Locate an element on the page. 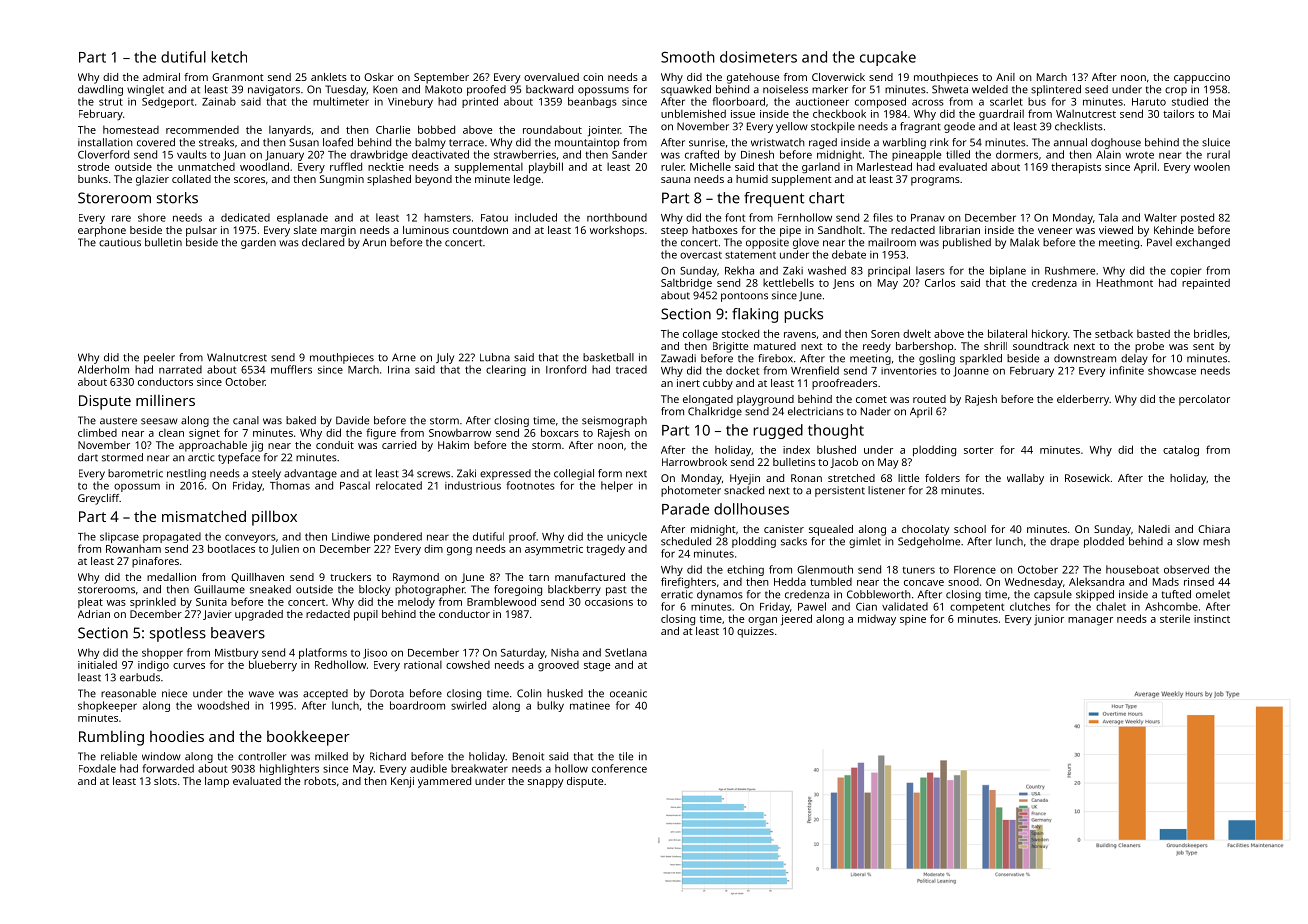 The height and width of the page is (924, 1308). washed is located at coordinates (827, 270).
